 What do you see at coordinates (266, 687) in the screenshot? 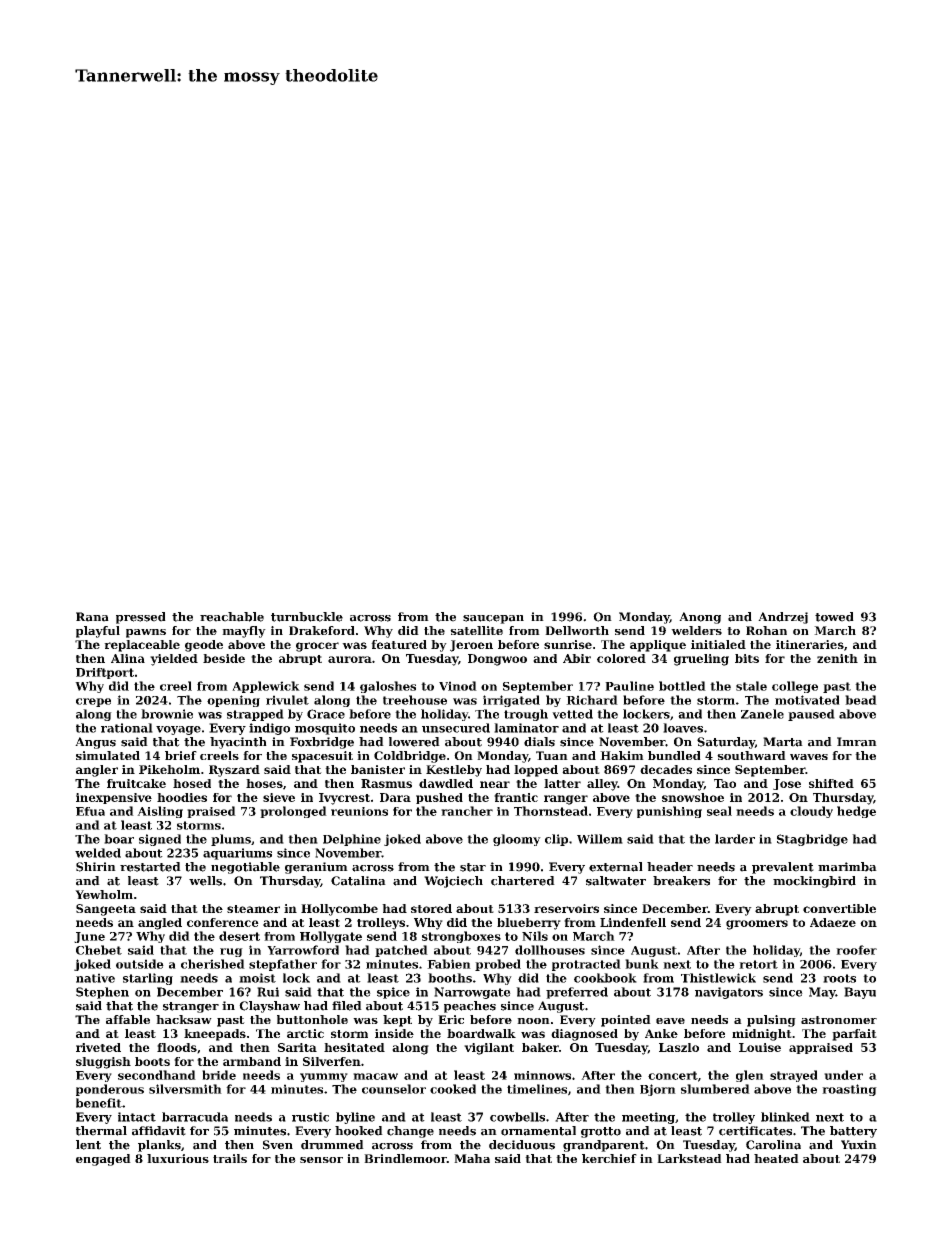
I see `Applewick` at bounding box center [266, 687].
